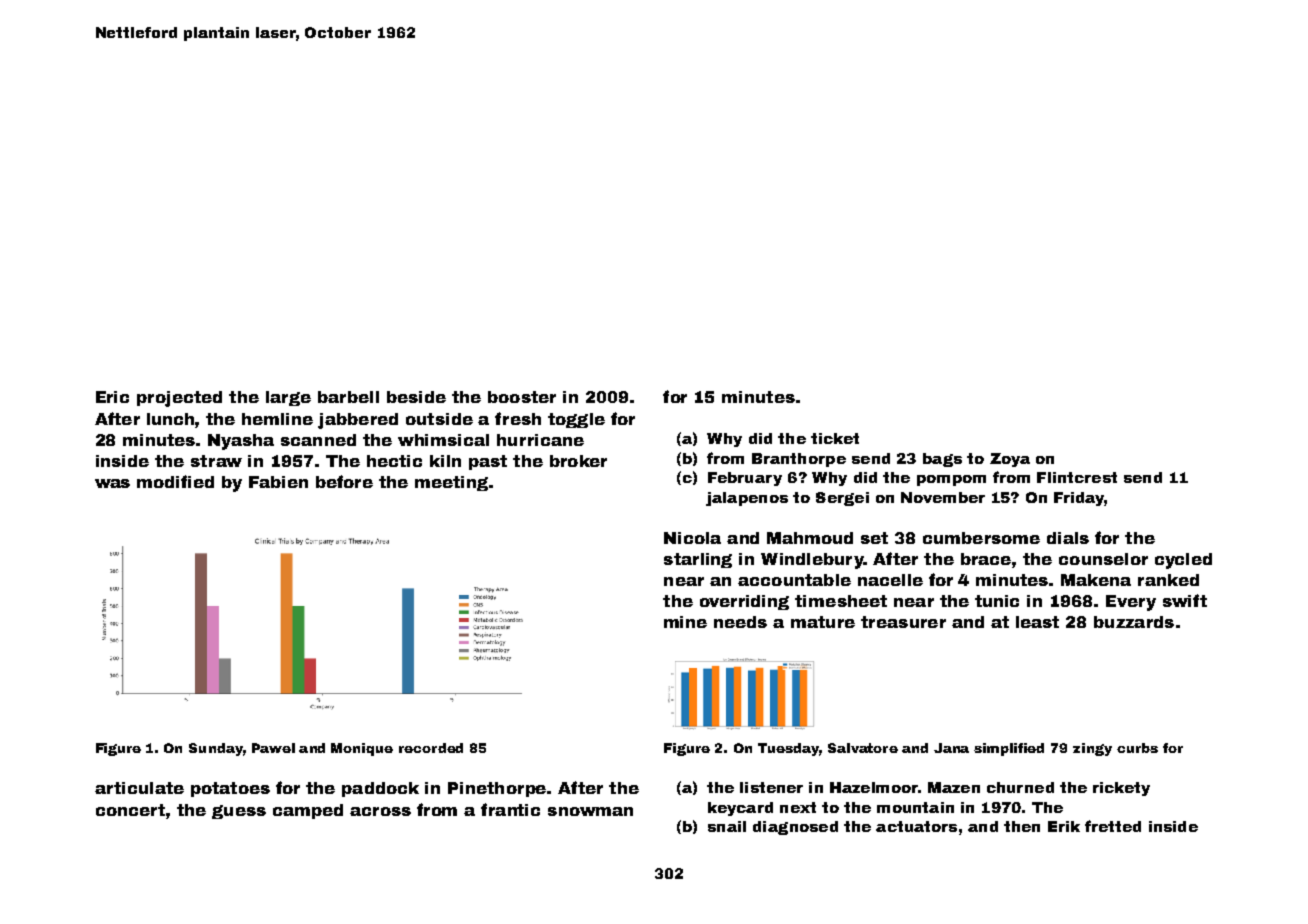 The width and height of the screenshot is (1308, 924). I want to click on bags, so click(942, 460).
